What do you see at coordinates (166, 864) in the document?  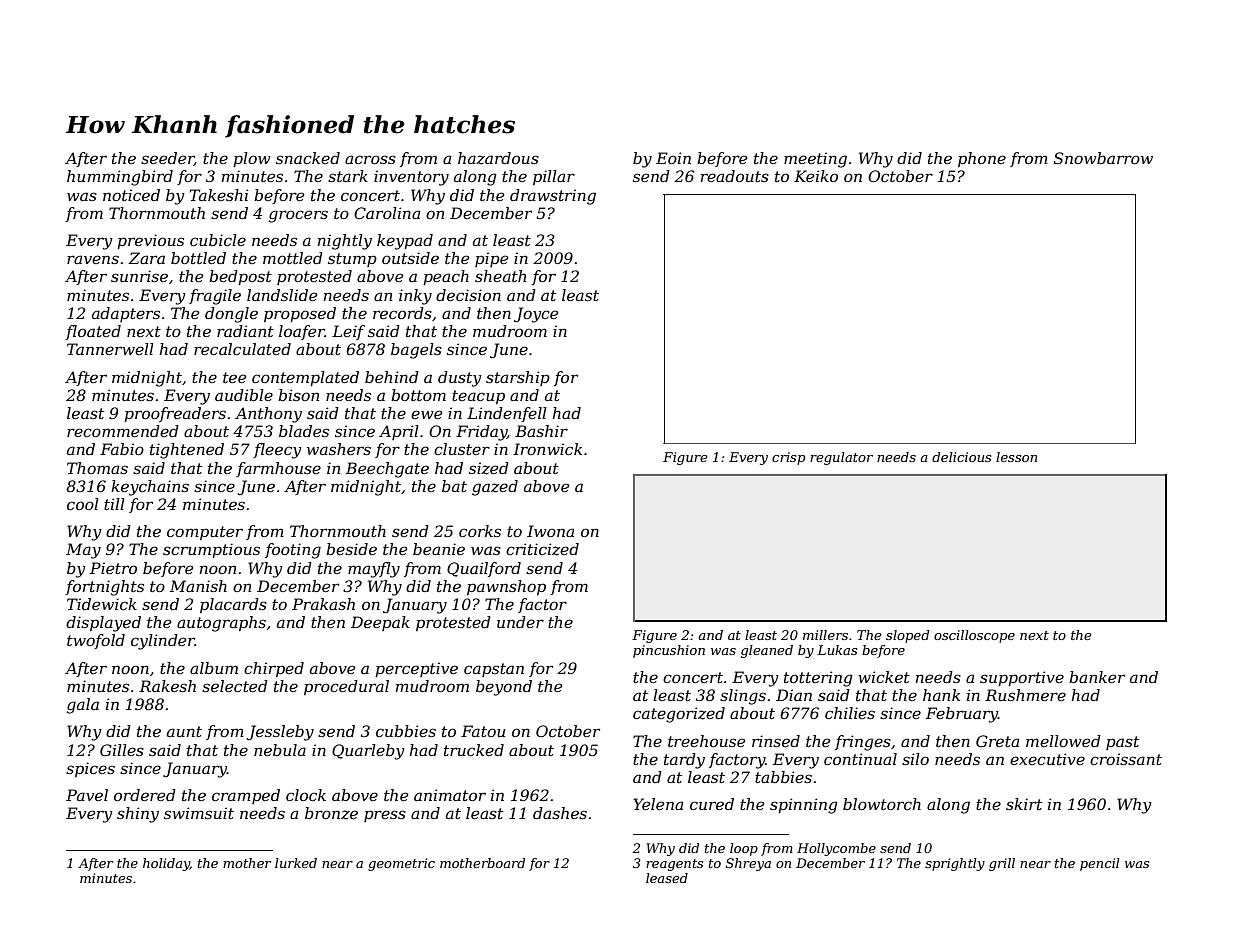 I see `holiday` at bounding box center [166, 864].
